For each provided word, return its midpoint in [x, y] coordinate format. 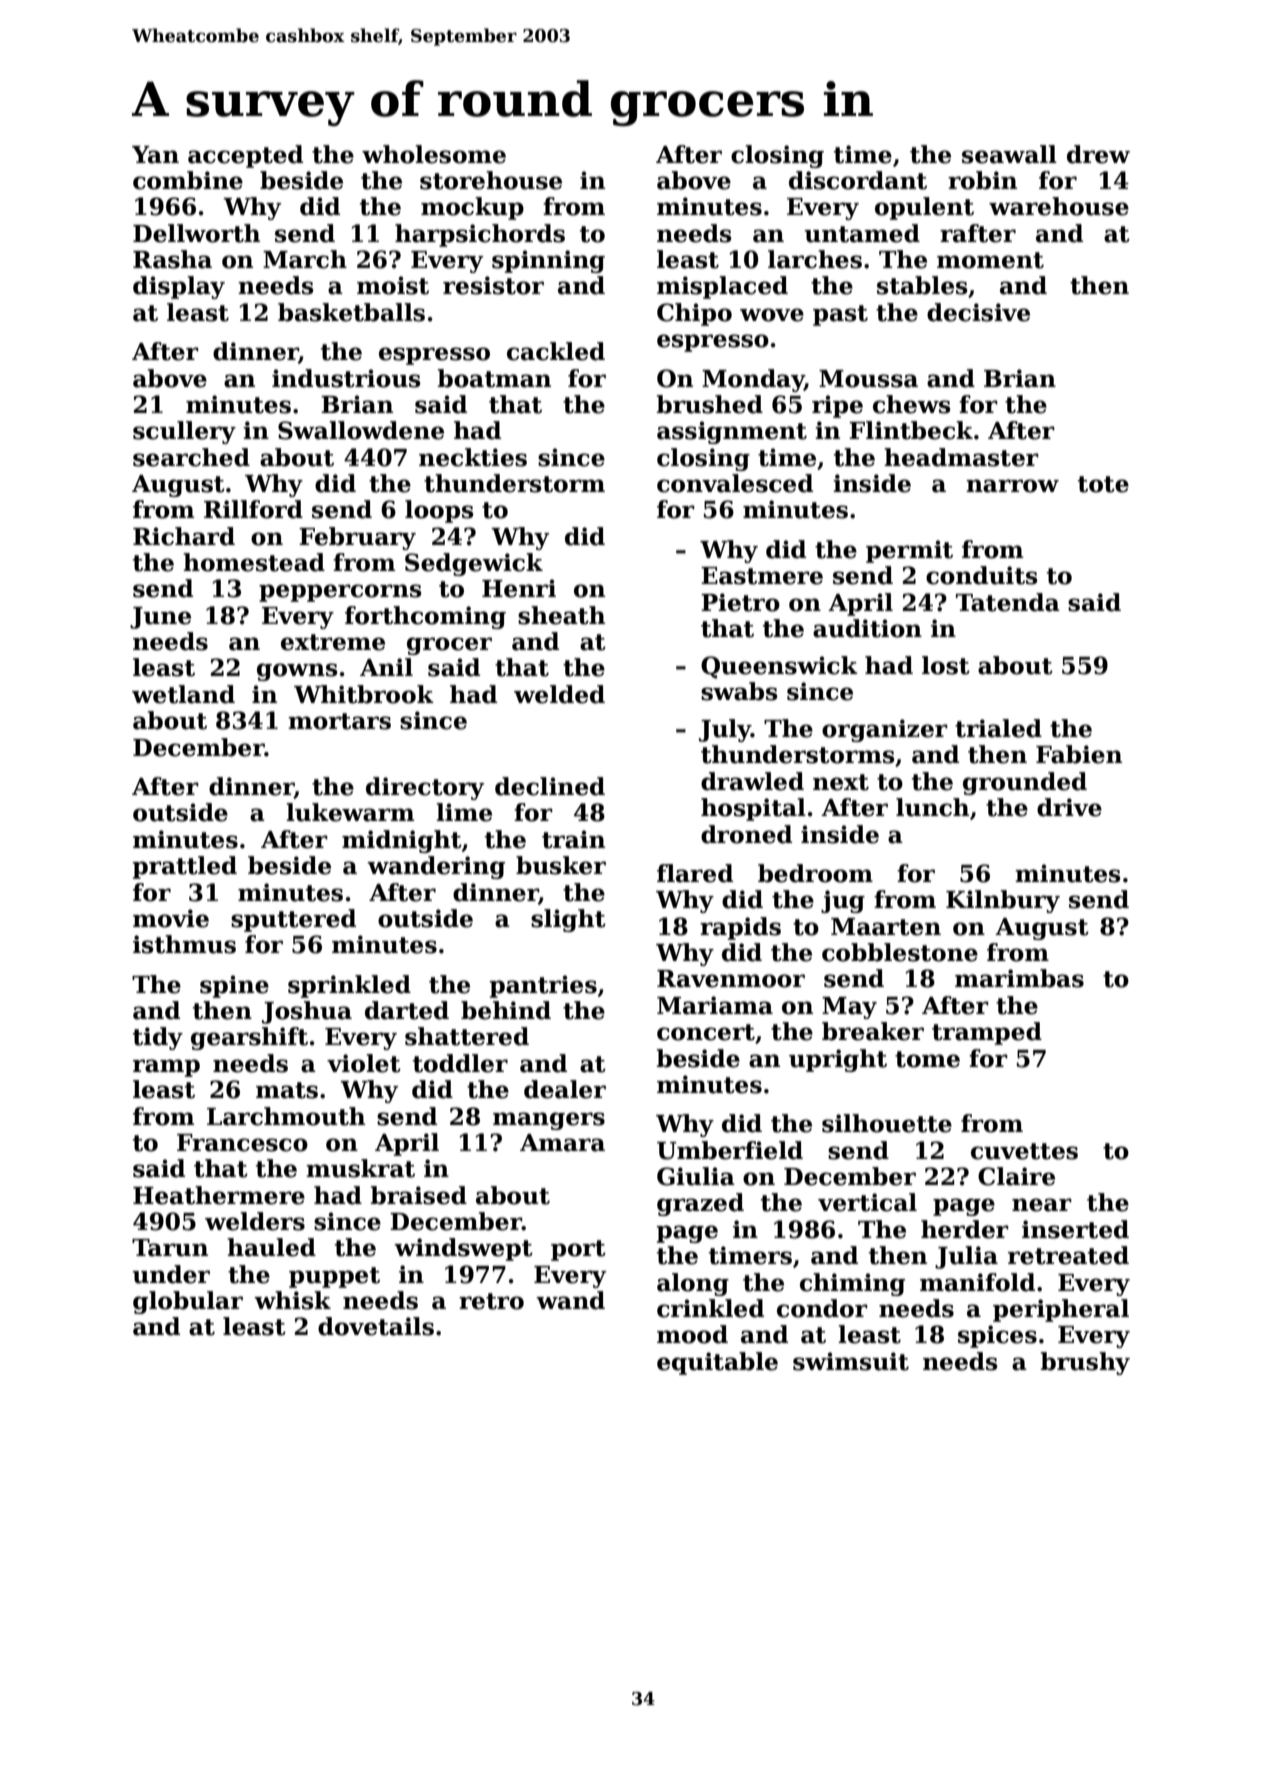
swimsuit [851, 1361]
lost [946, 665]
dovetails [376, 1326]
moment [990, 260]
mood [692, 1334]
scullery [184, 432]
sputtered [293, 920]
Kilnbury [1003, 901]
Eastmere [762, 576]
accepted [245, 156]
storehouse [491, 180]
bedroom [815, 873]
